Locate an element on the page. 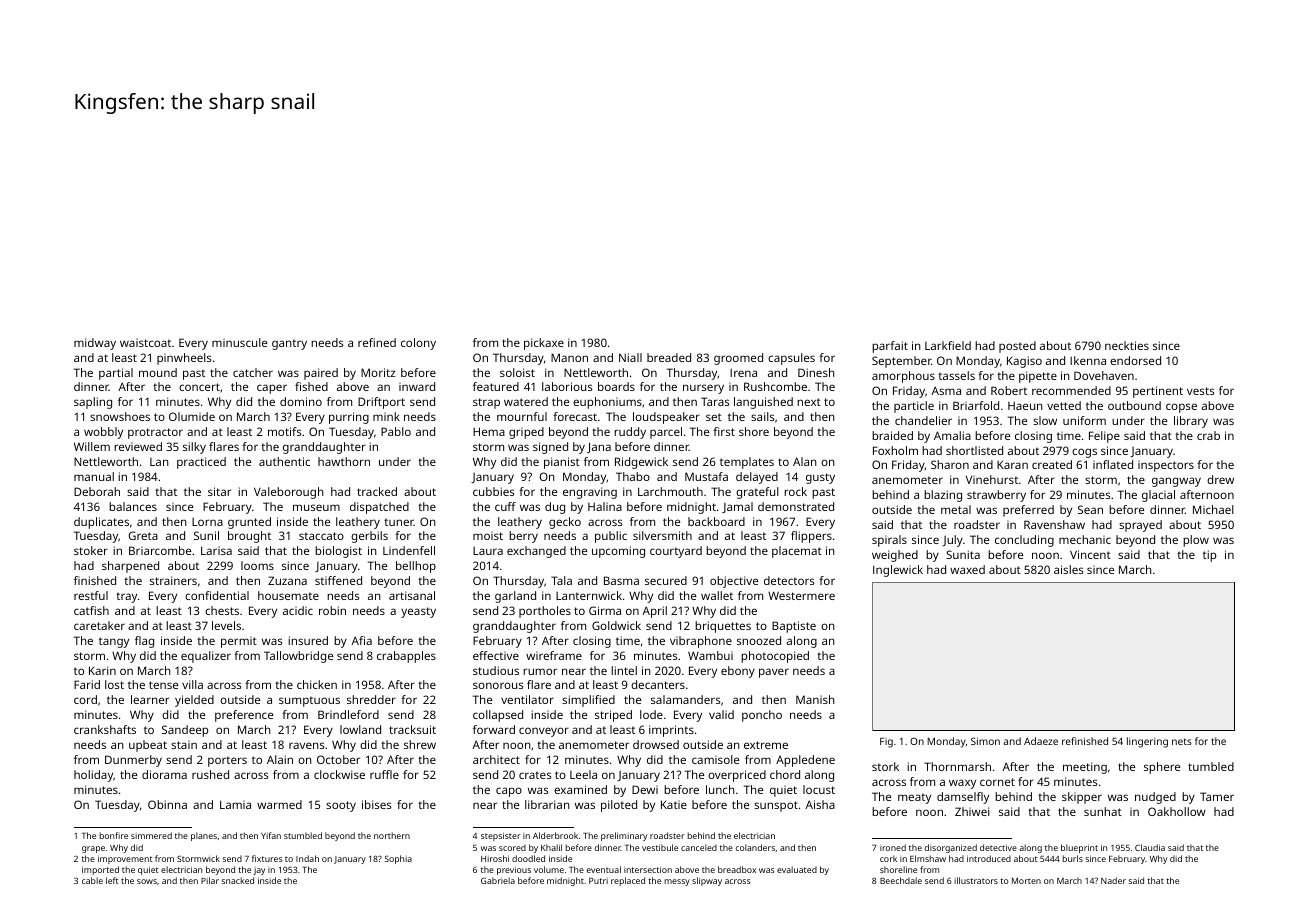  neckties is located at coordinates (1127, 345).
